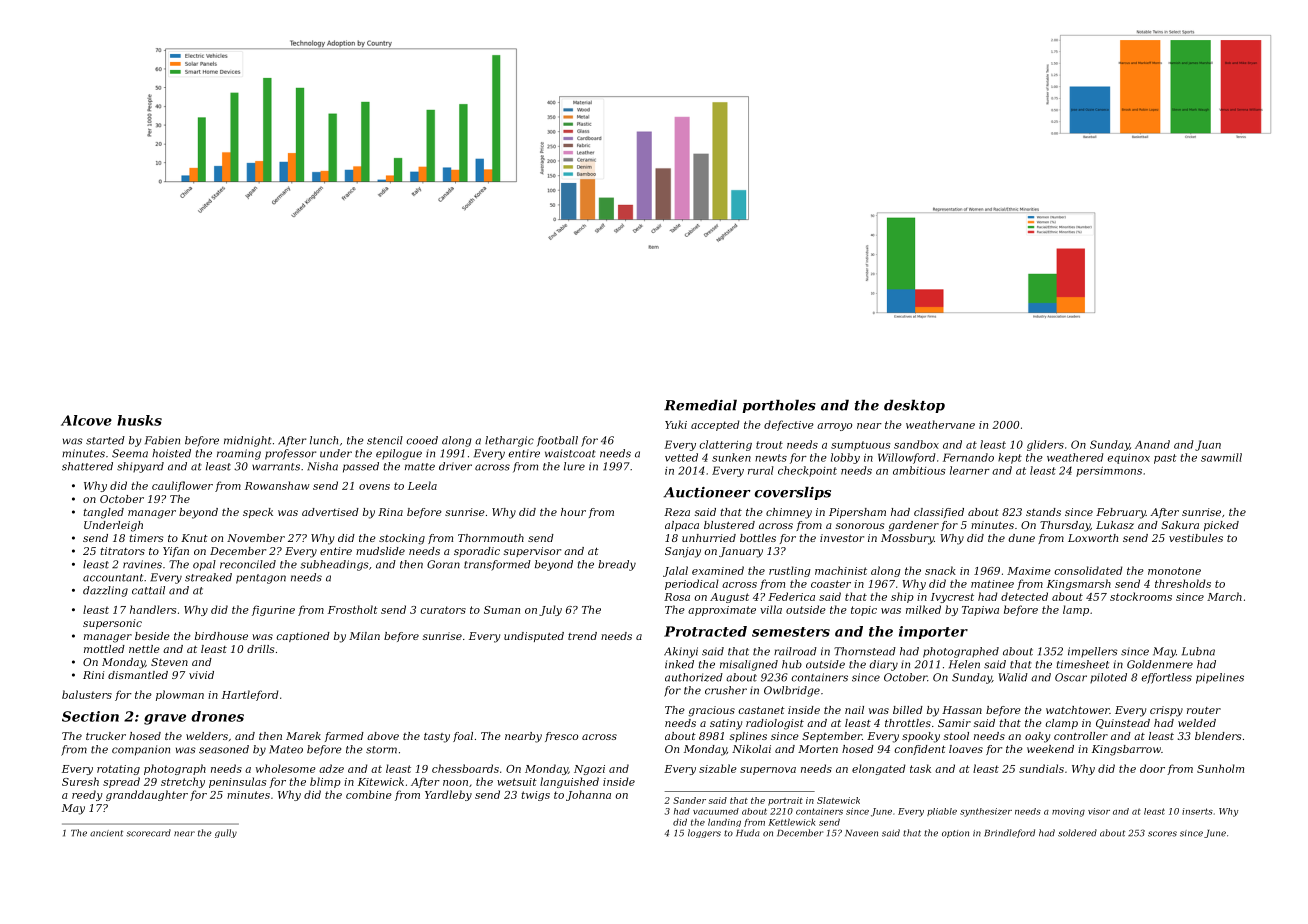 The height and width of the screenshot is (924, 1308). I want to click on radiologist, so click(775, 724).
